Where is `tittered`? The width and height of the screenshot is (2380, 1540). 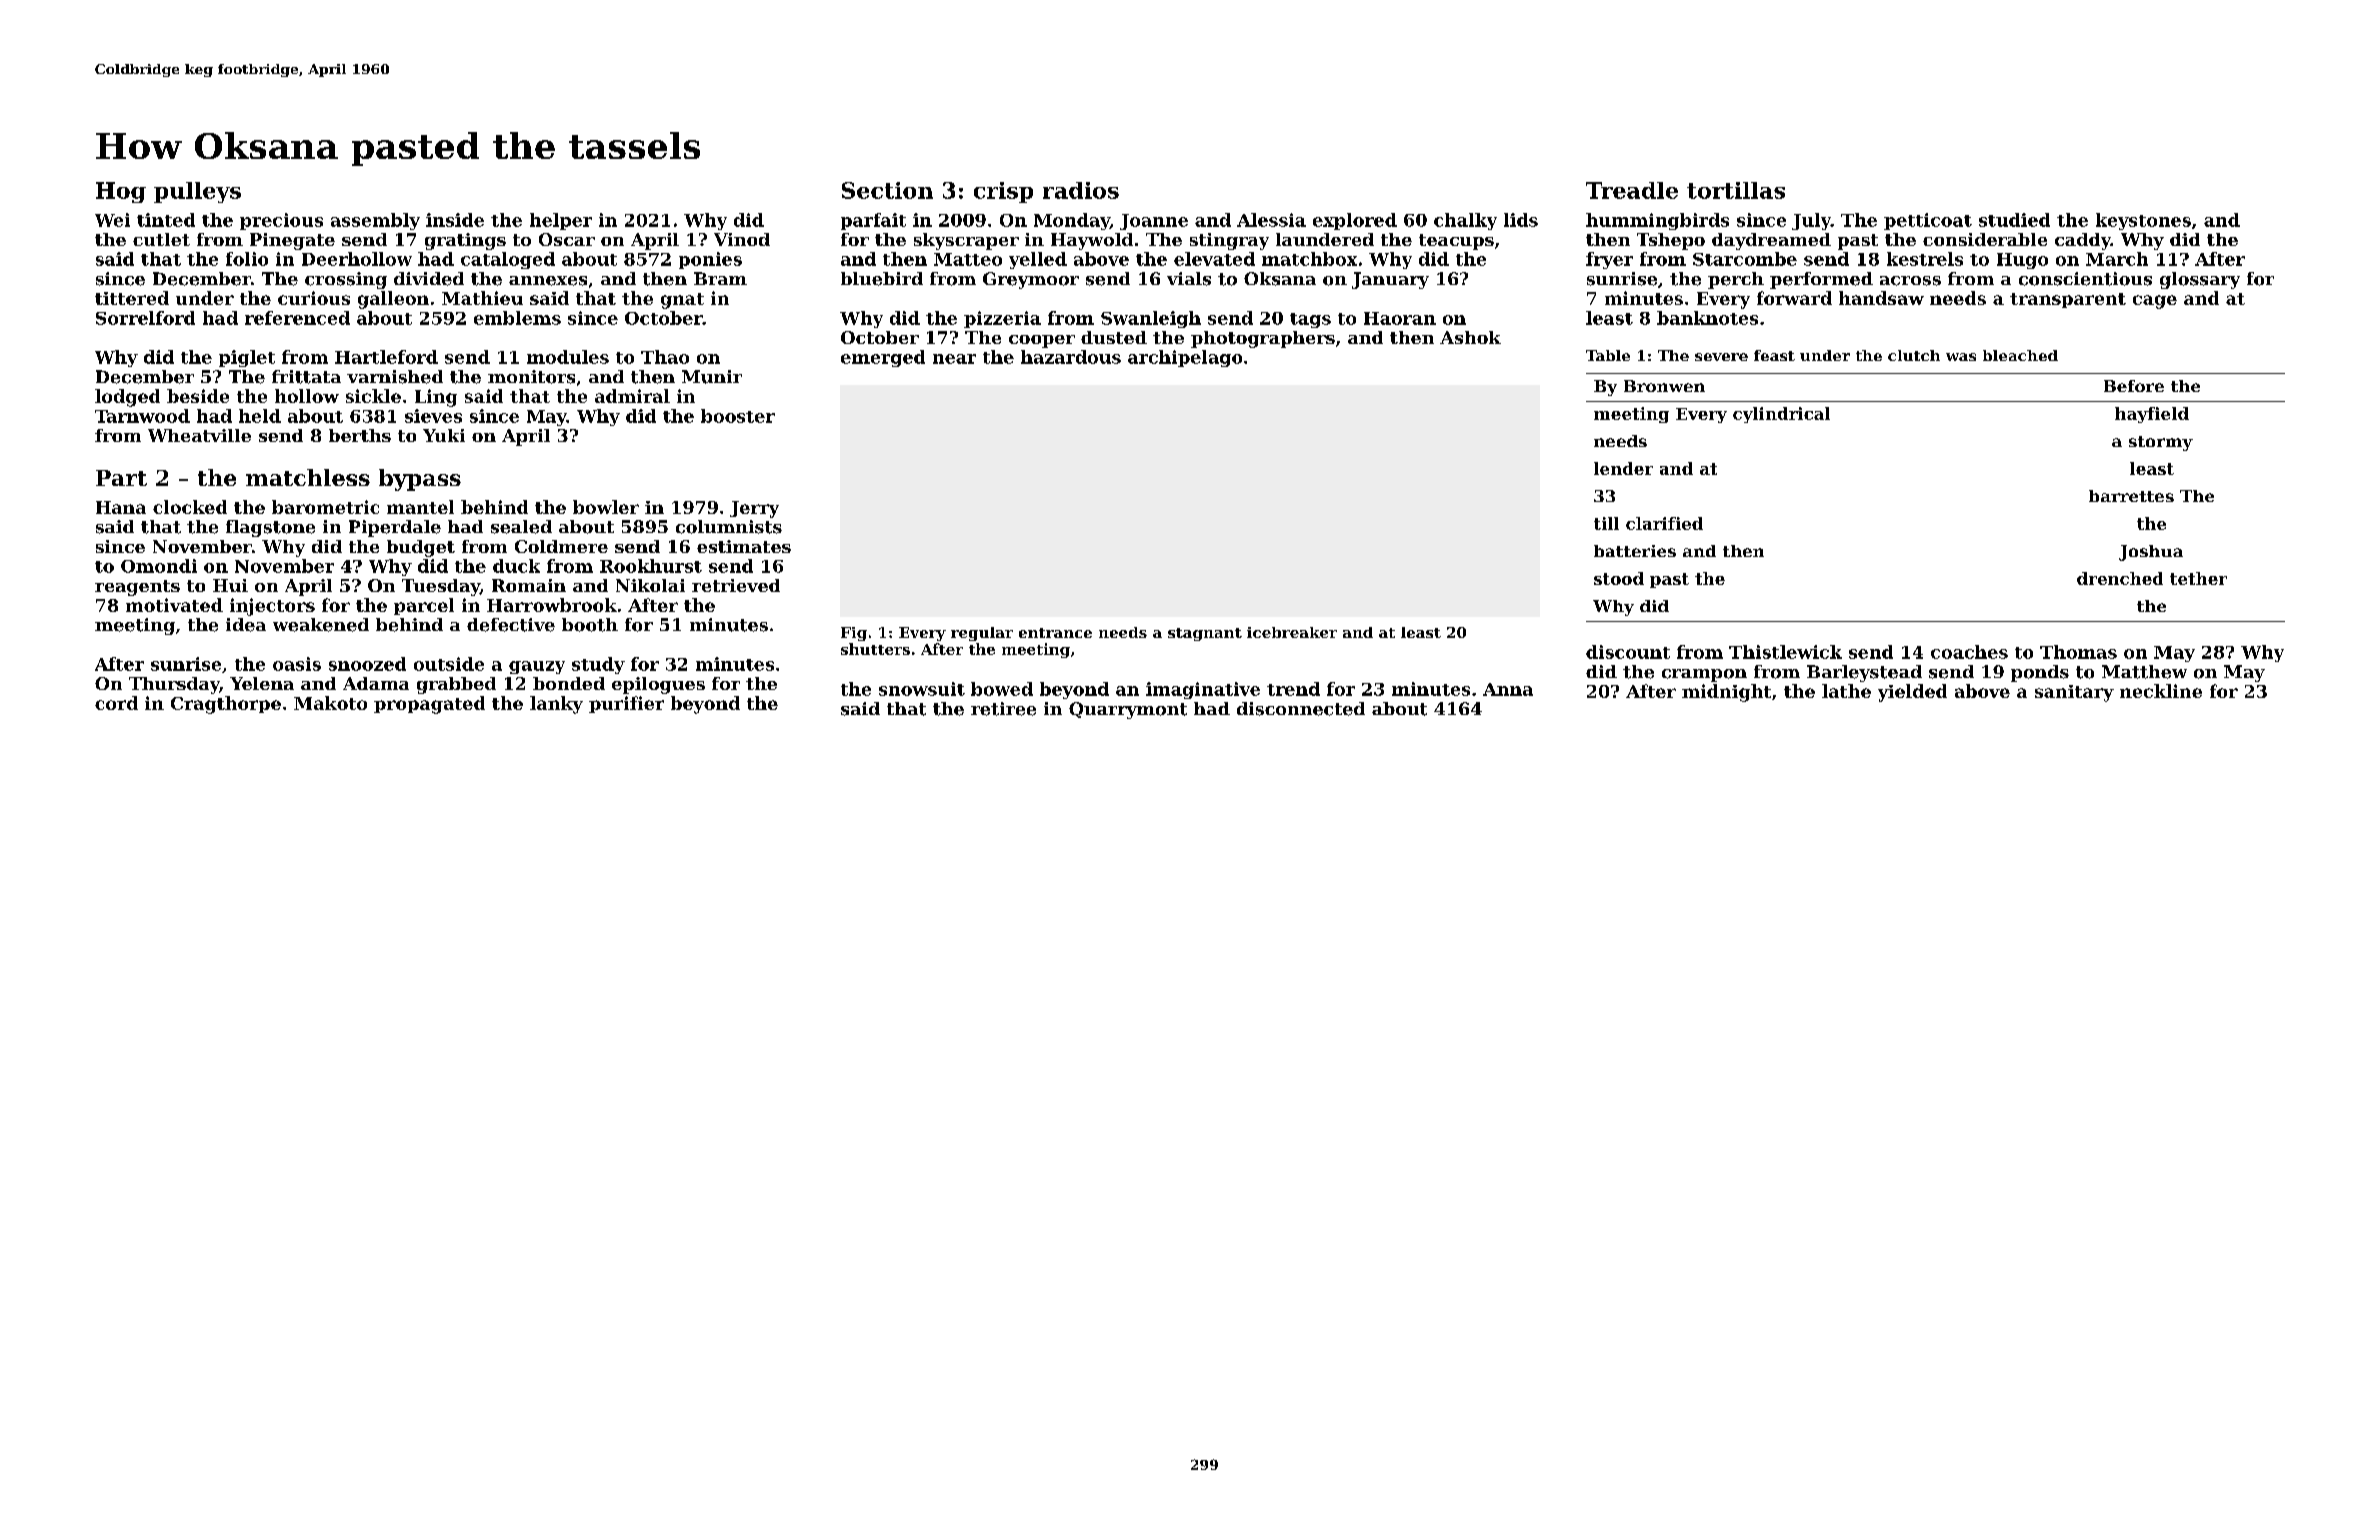
tittered is located at coordinates (132, 298).
